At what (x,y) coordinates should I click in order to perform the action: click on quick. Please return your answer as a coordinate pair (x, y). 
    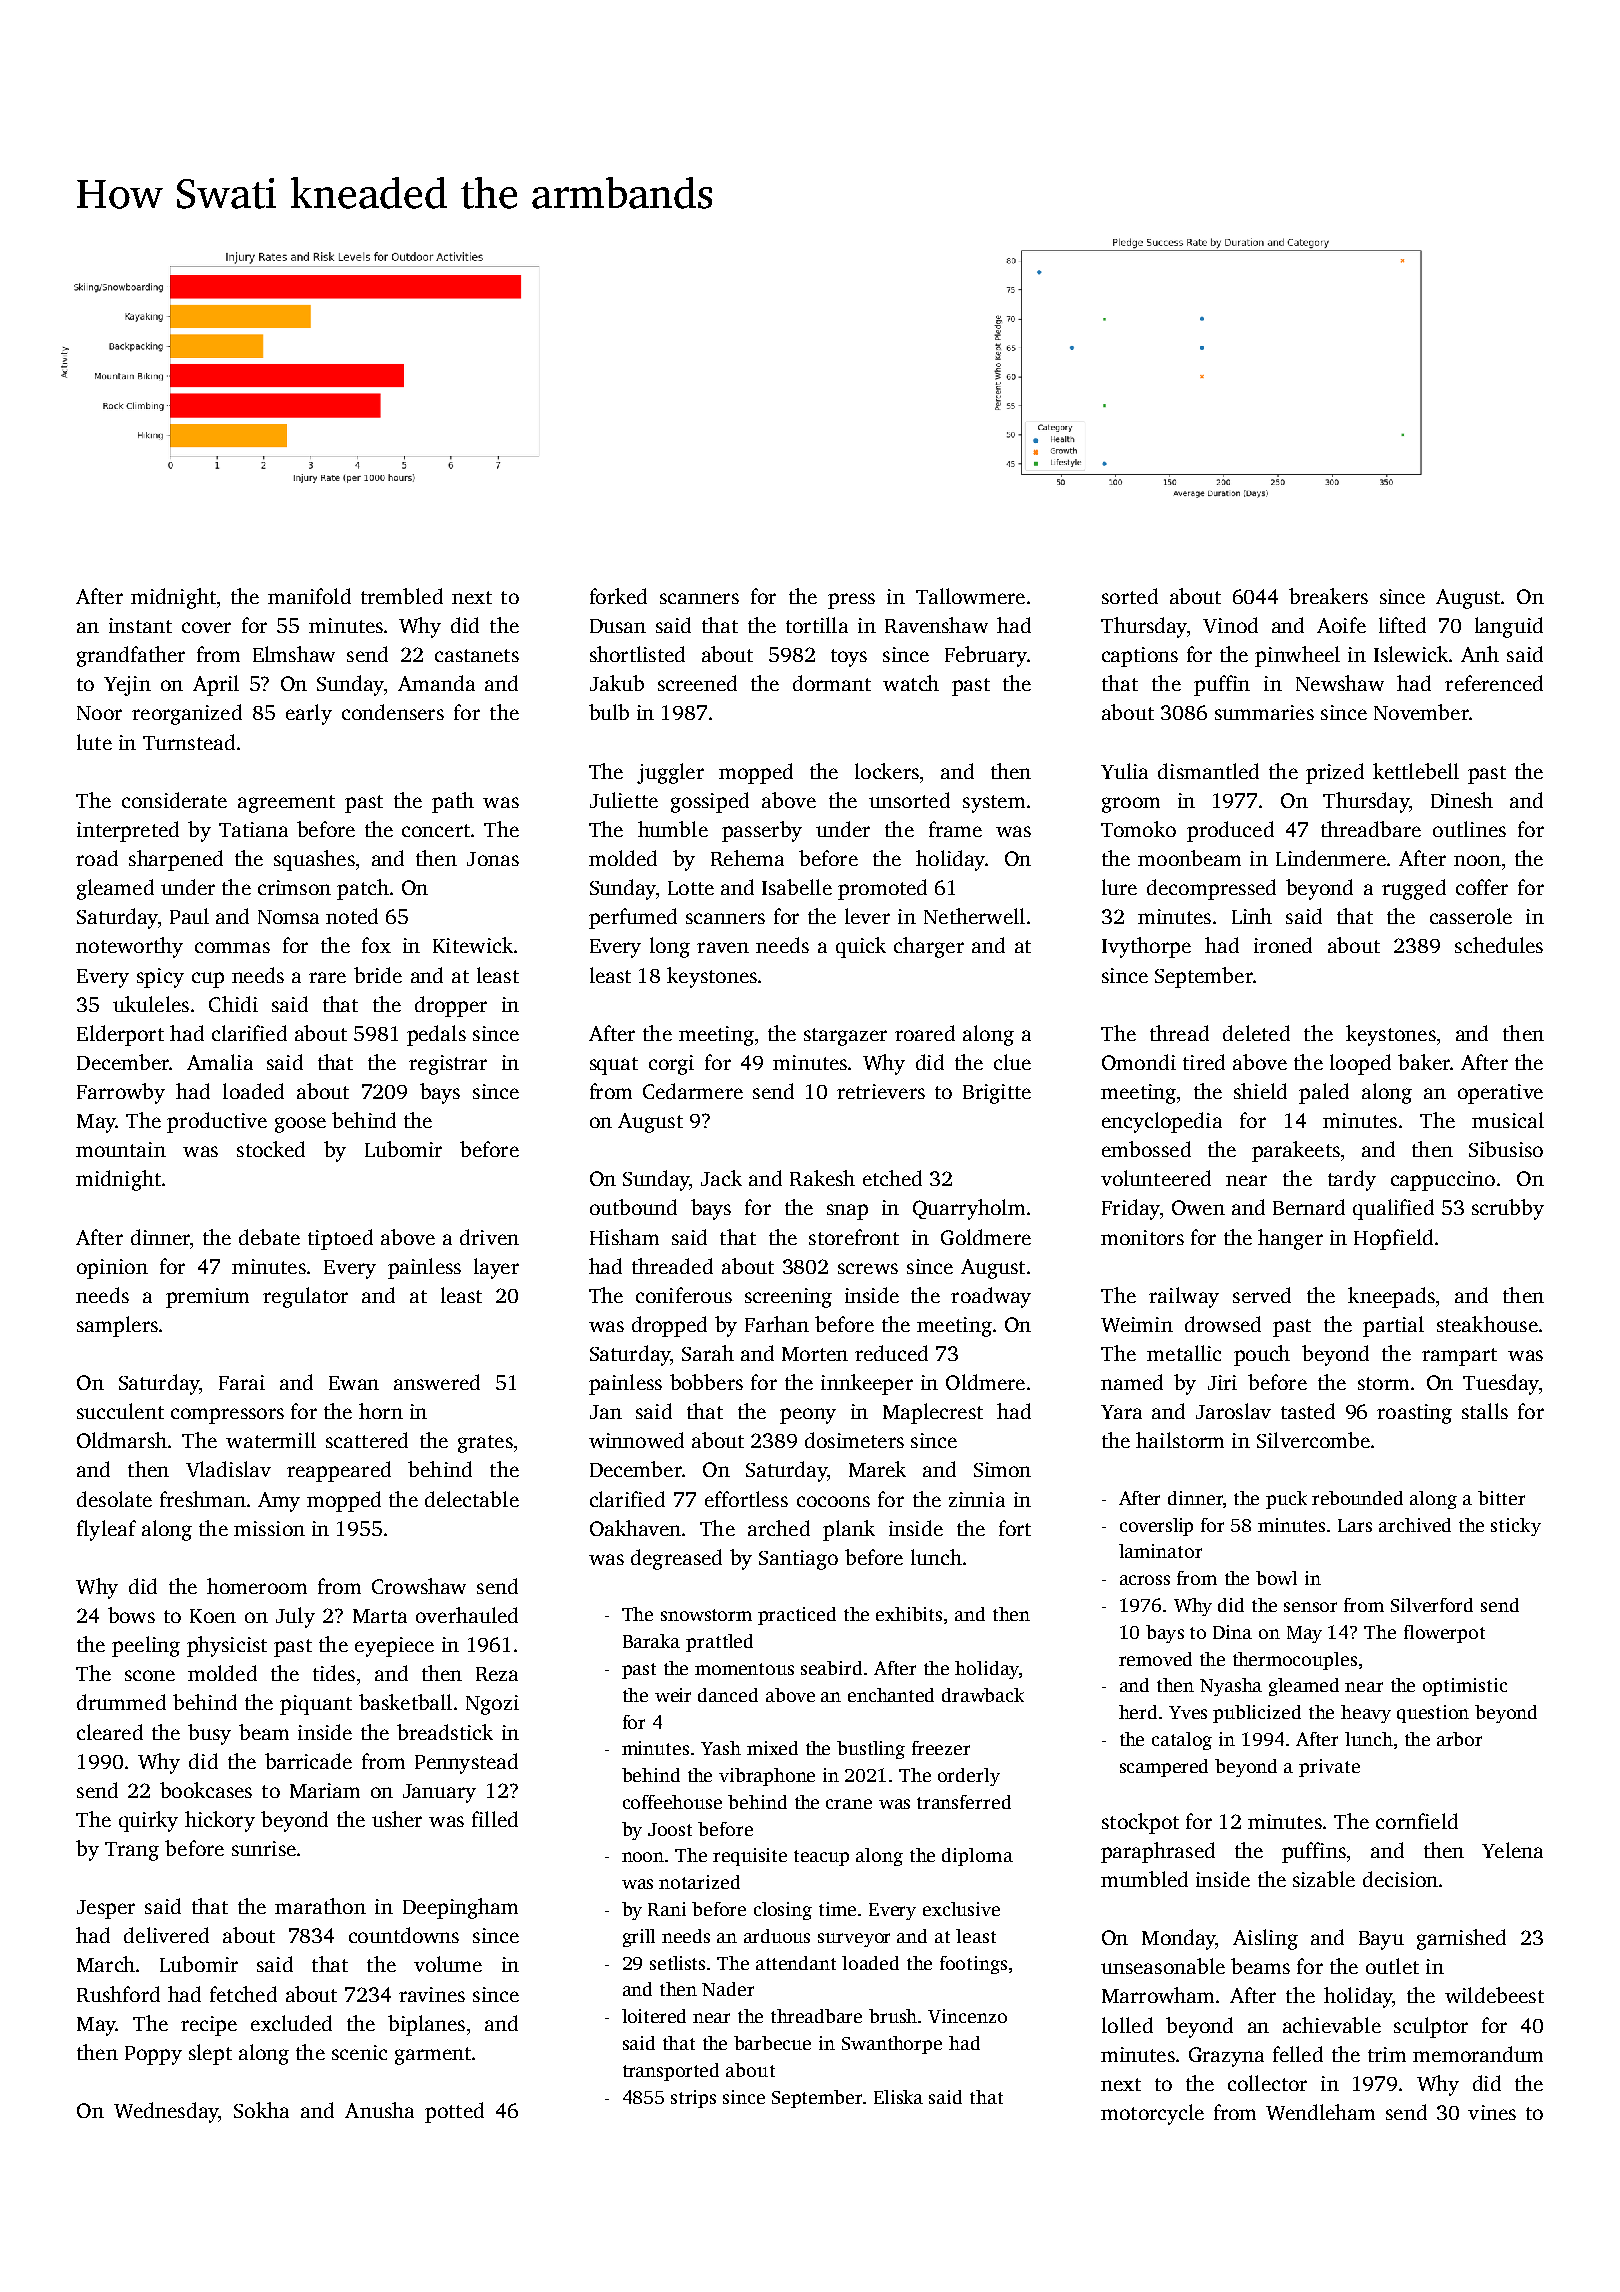
    Looking at the image, I should click on (861, 947).
